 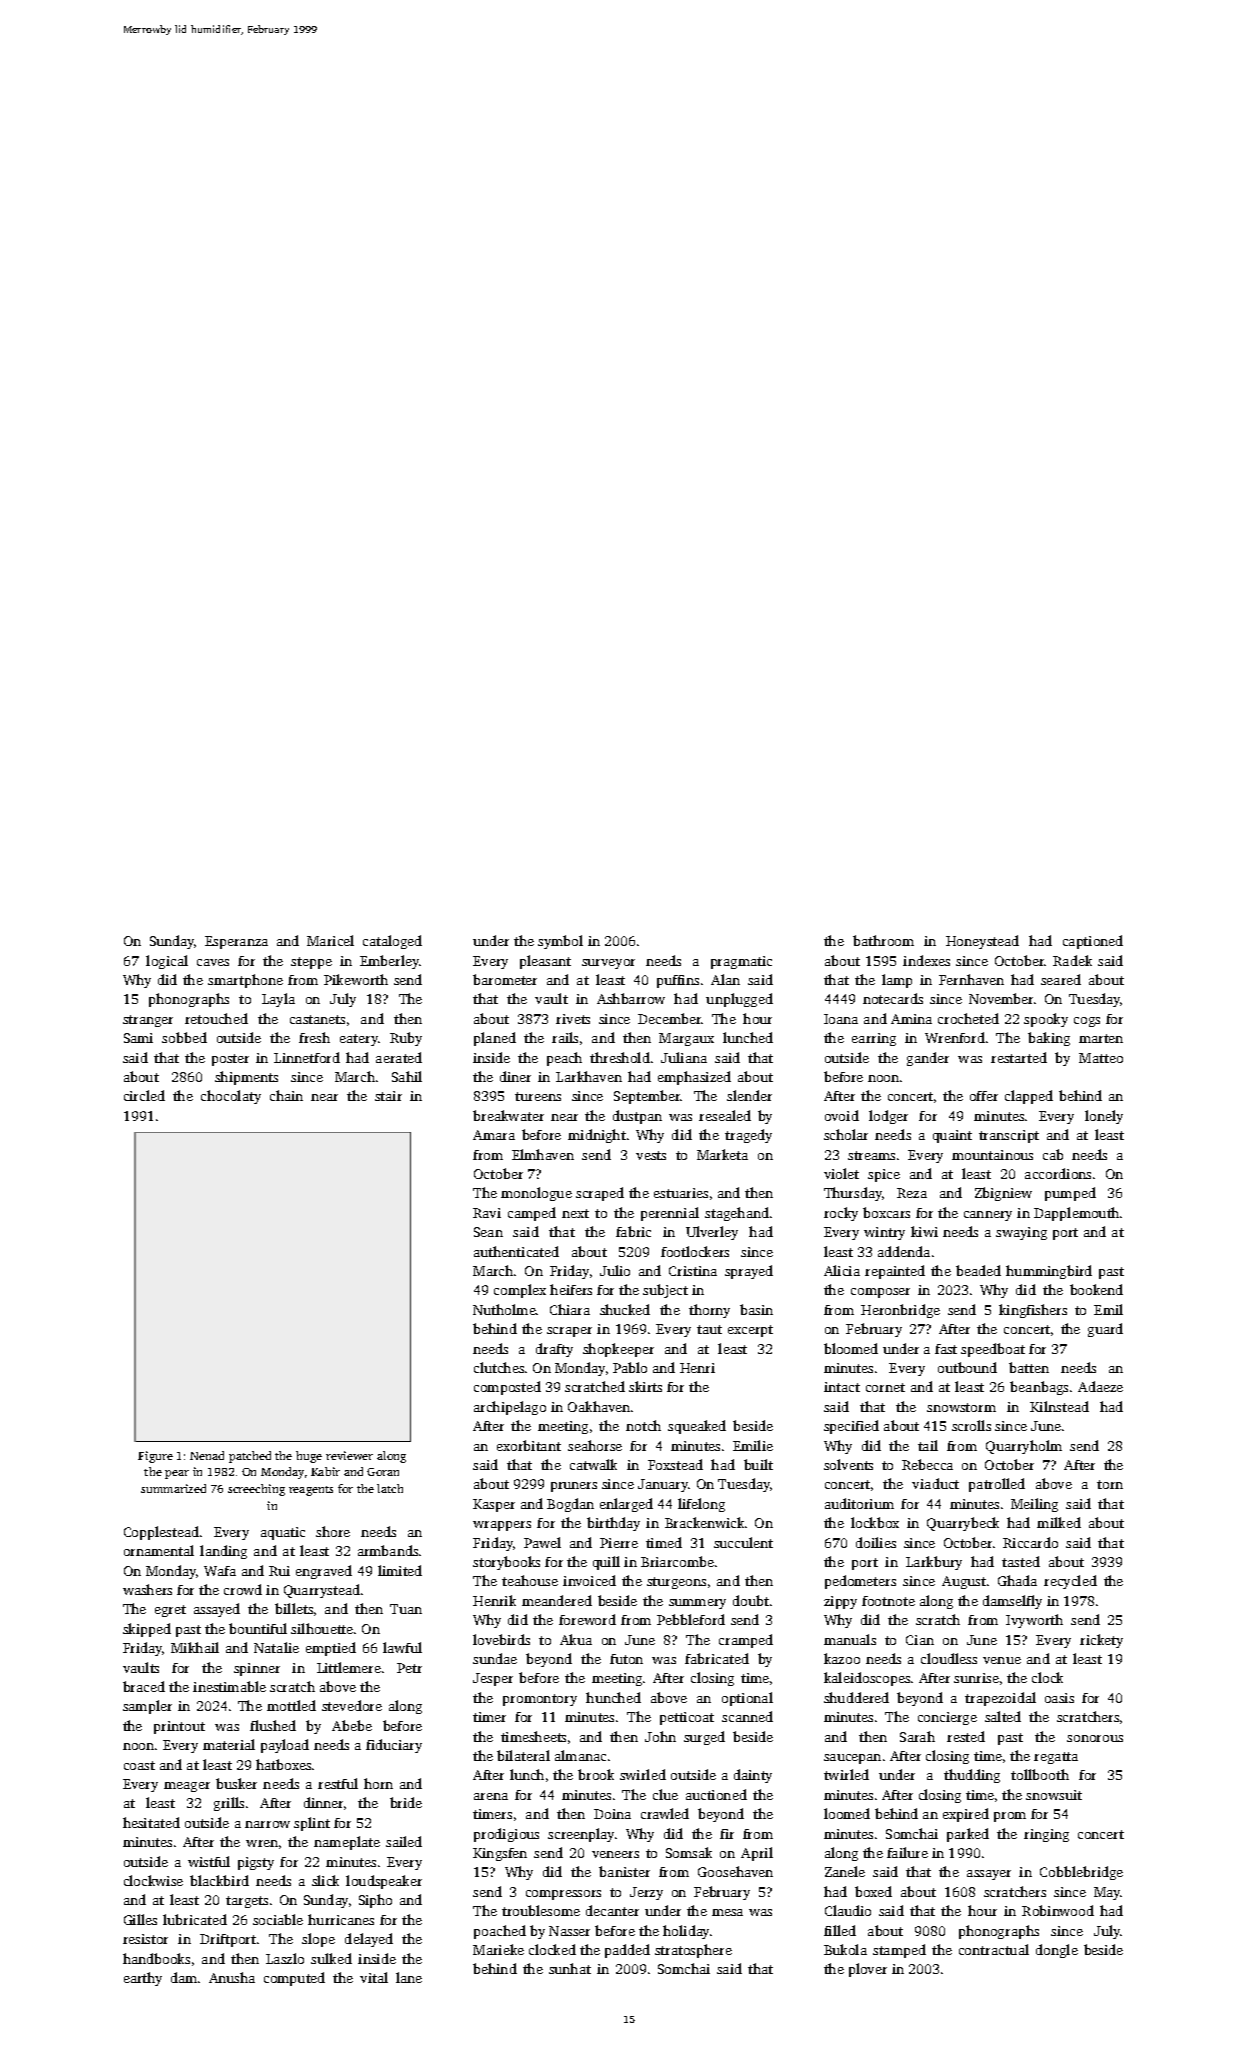 What do you see at coordinates (1093, 942) in the document?
I see `captioned` at bounding box center [1093, 942].
